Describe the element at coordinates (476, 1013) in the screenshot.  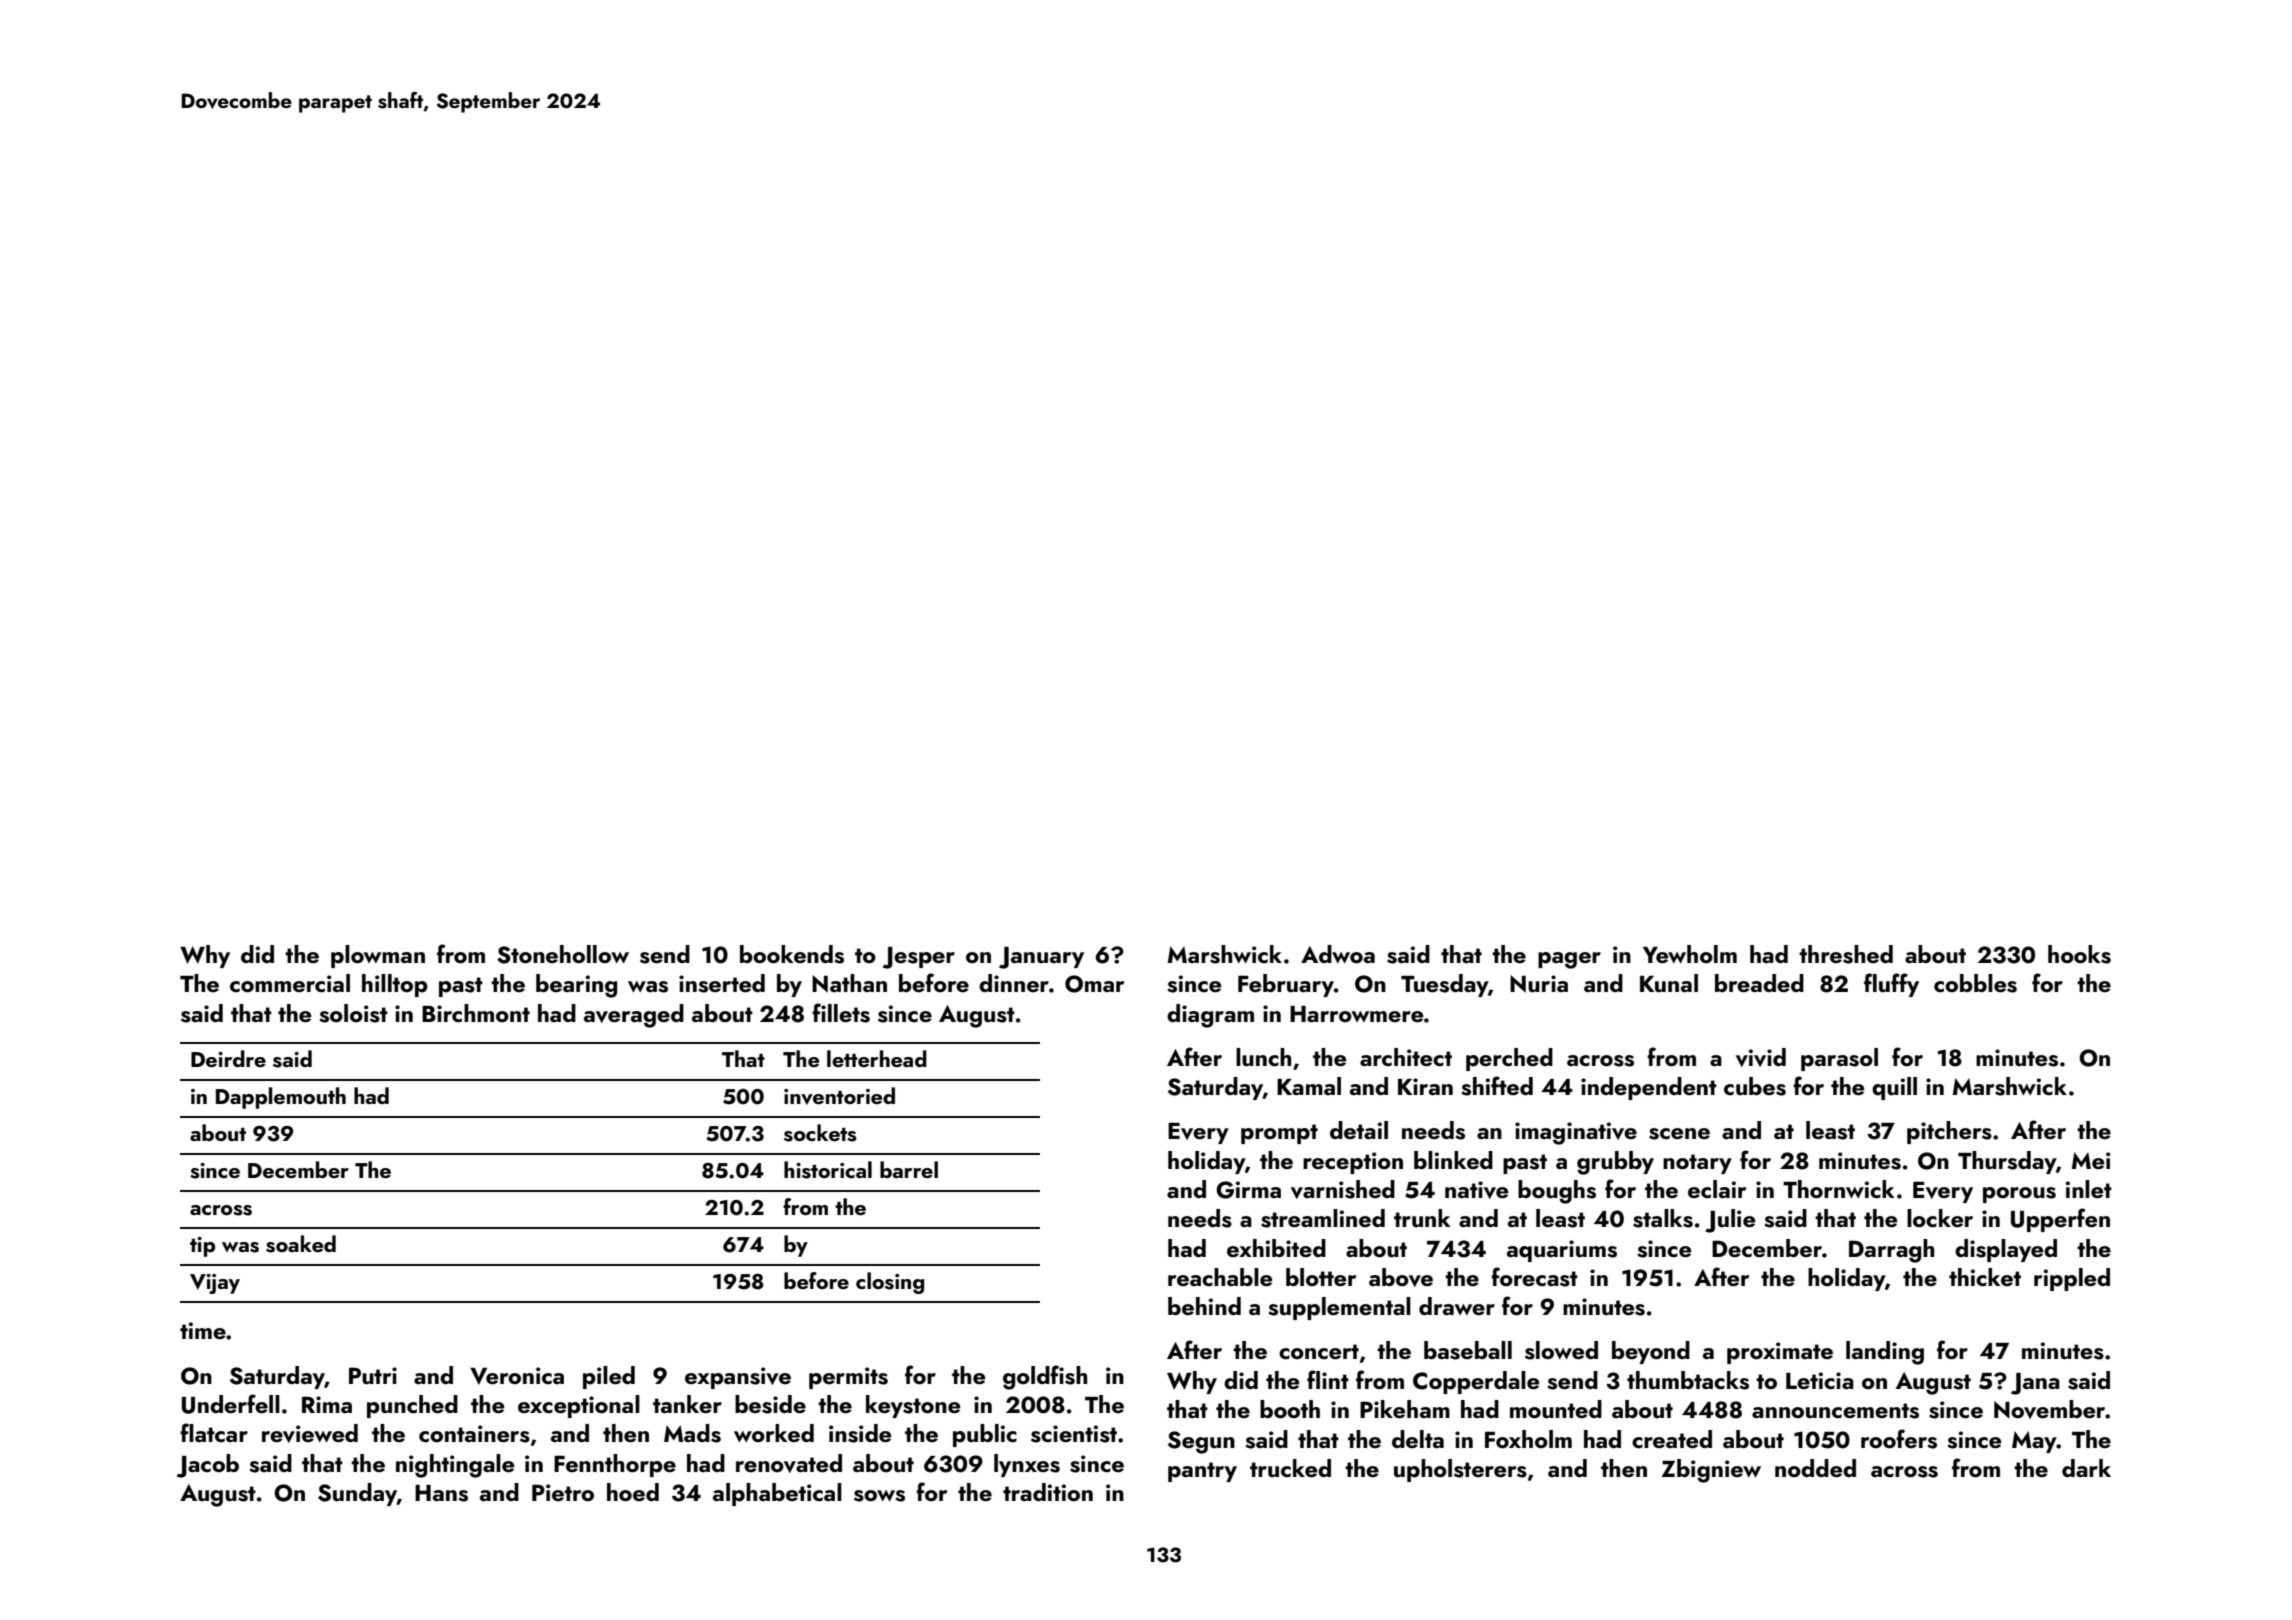
I see `Birchmont` at that location.
